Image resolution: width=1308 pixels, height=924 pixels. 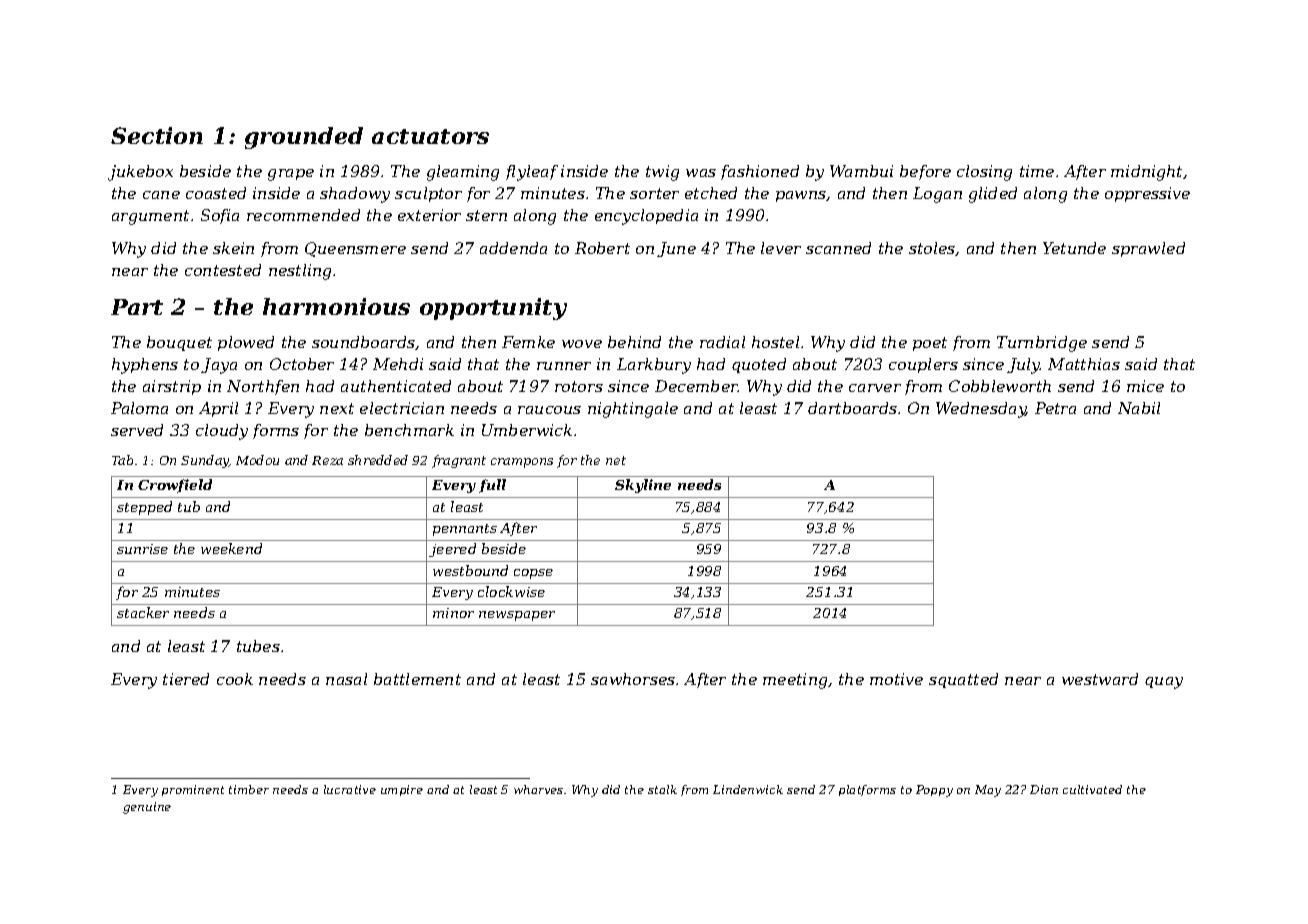 What do you see at coordinates (1148, 249) in the image?
I see `sprawled` at bounding box center [1148, 249].
